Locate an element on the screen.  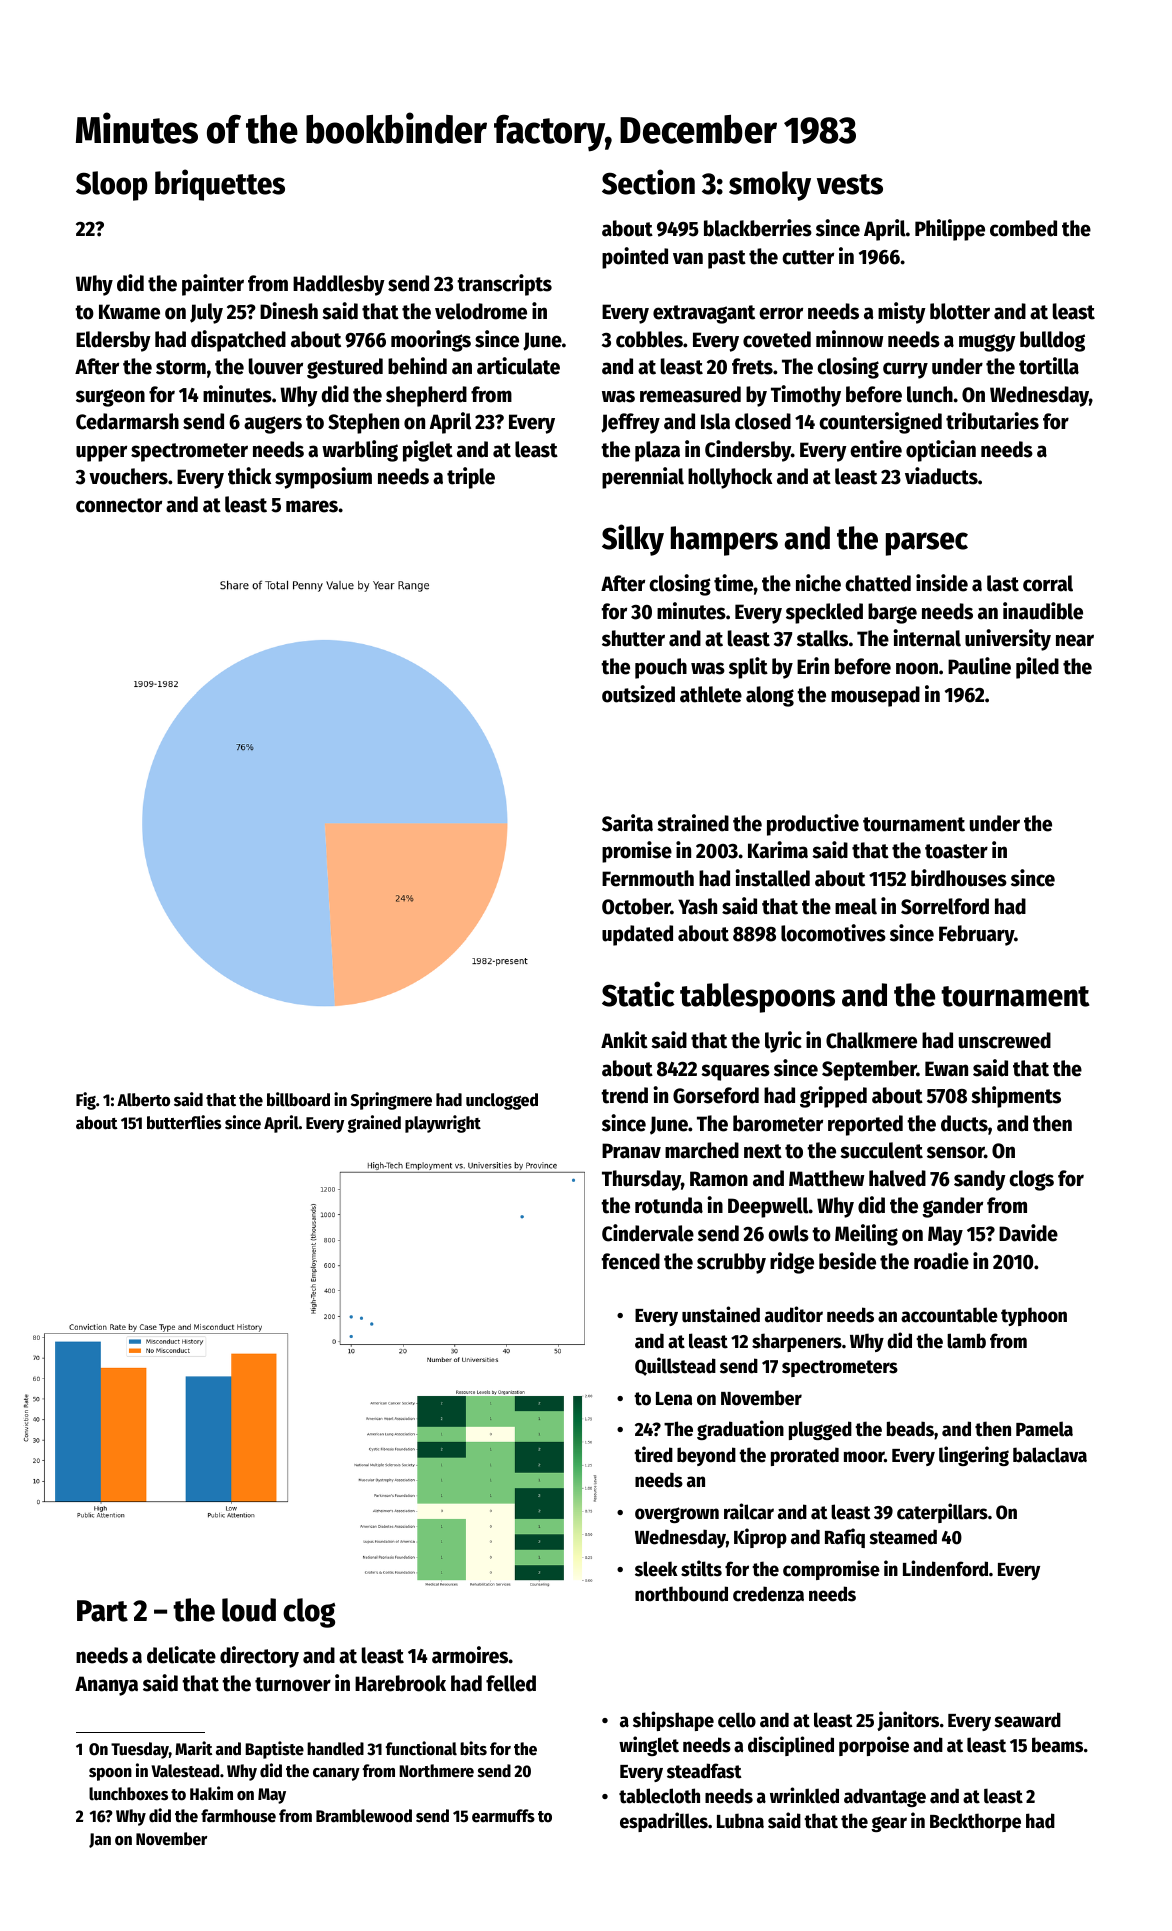
loud is located at coordinates (249, 1610).
